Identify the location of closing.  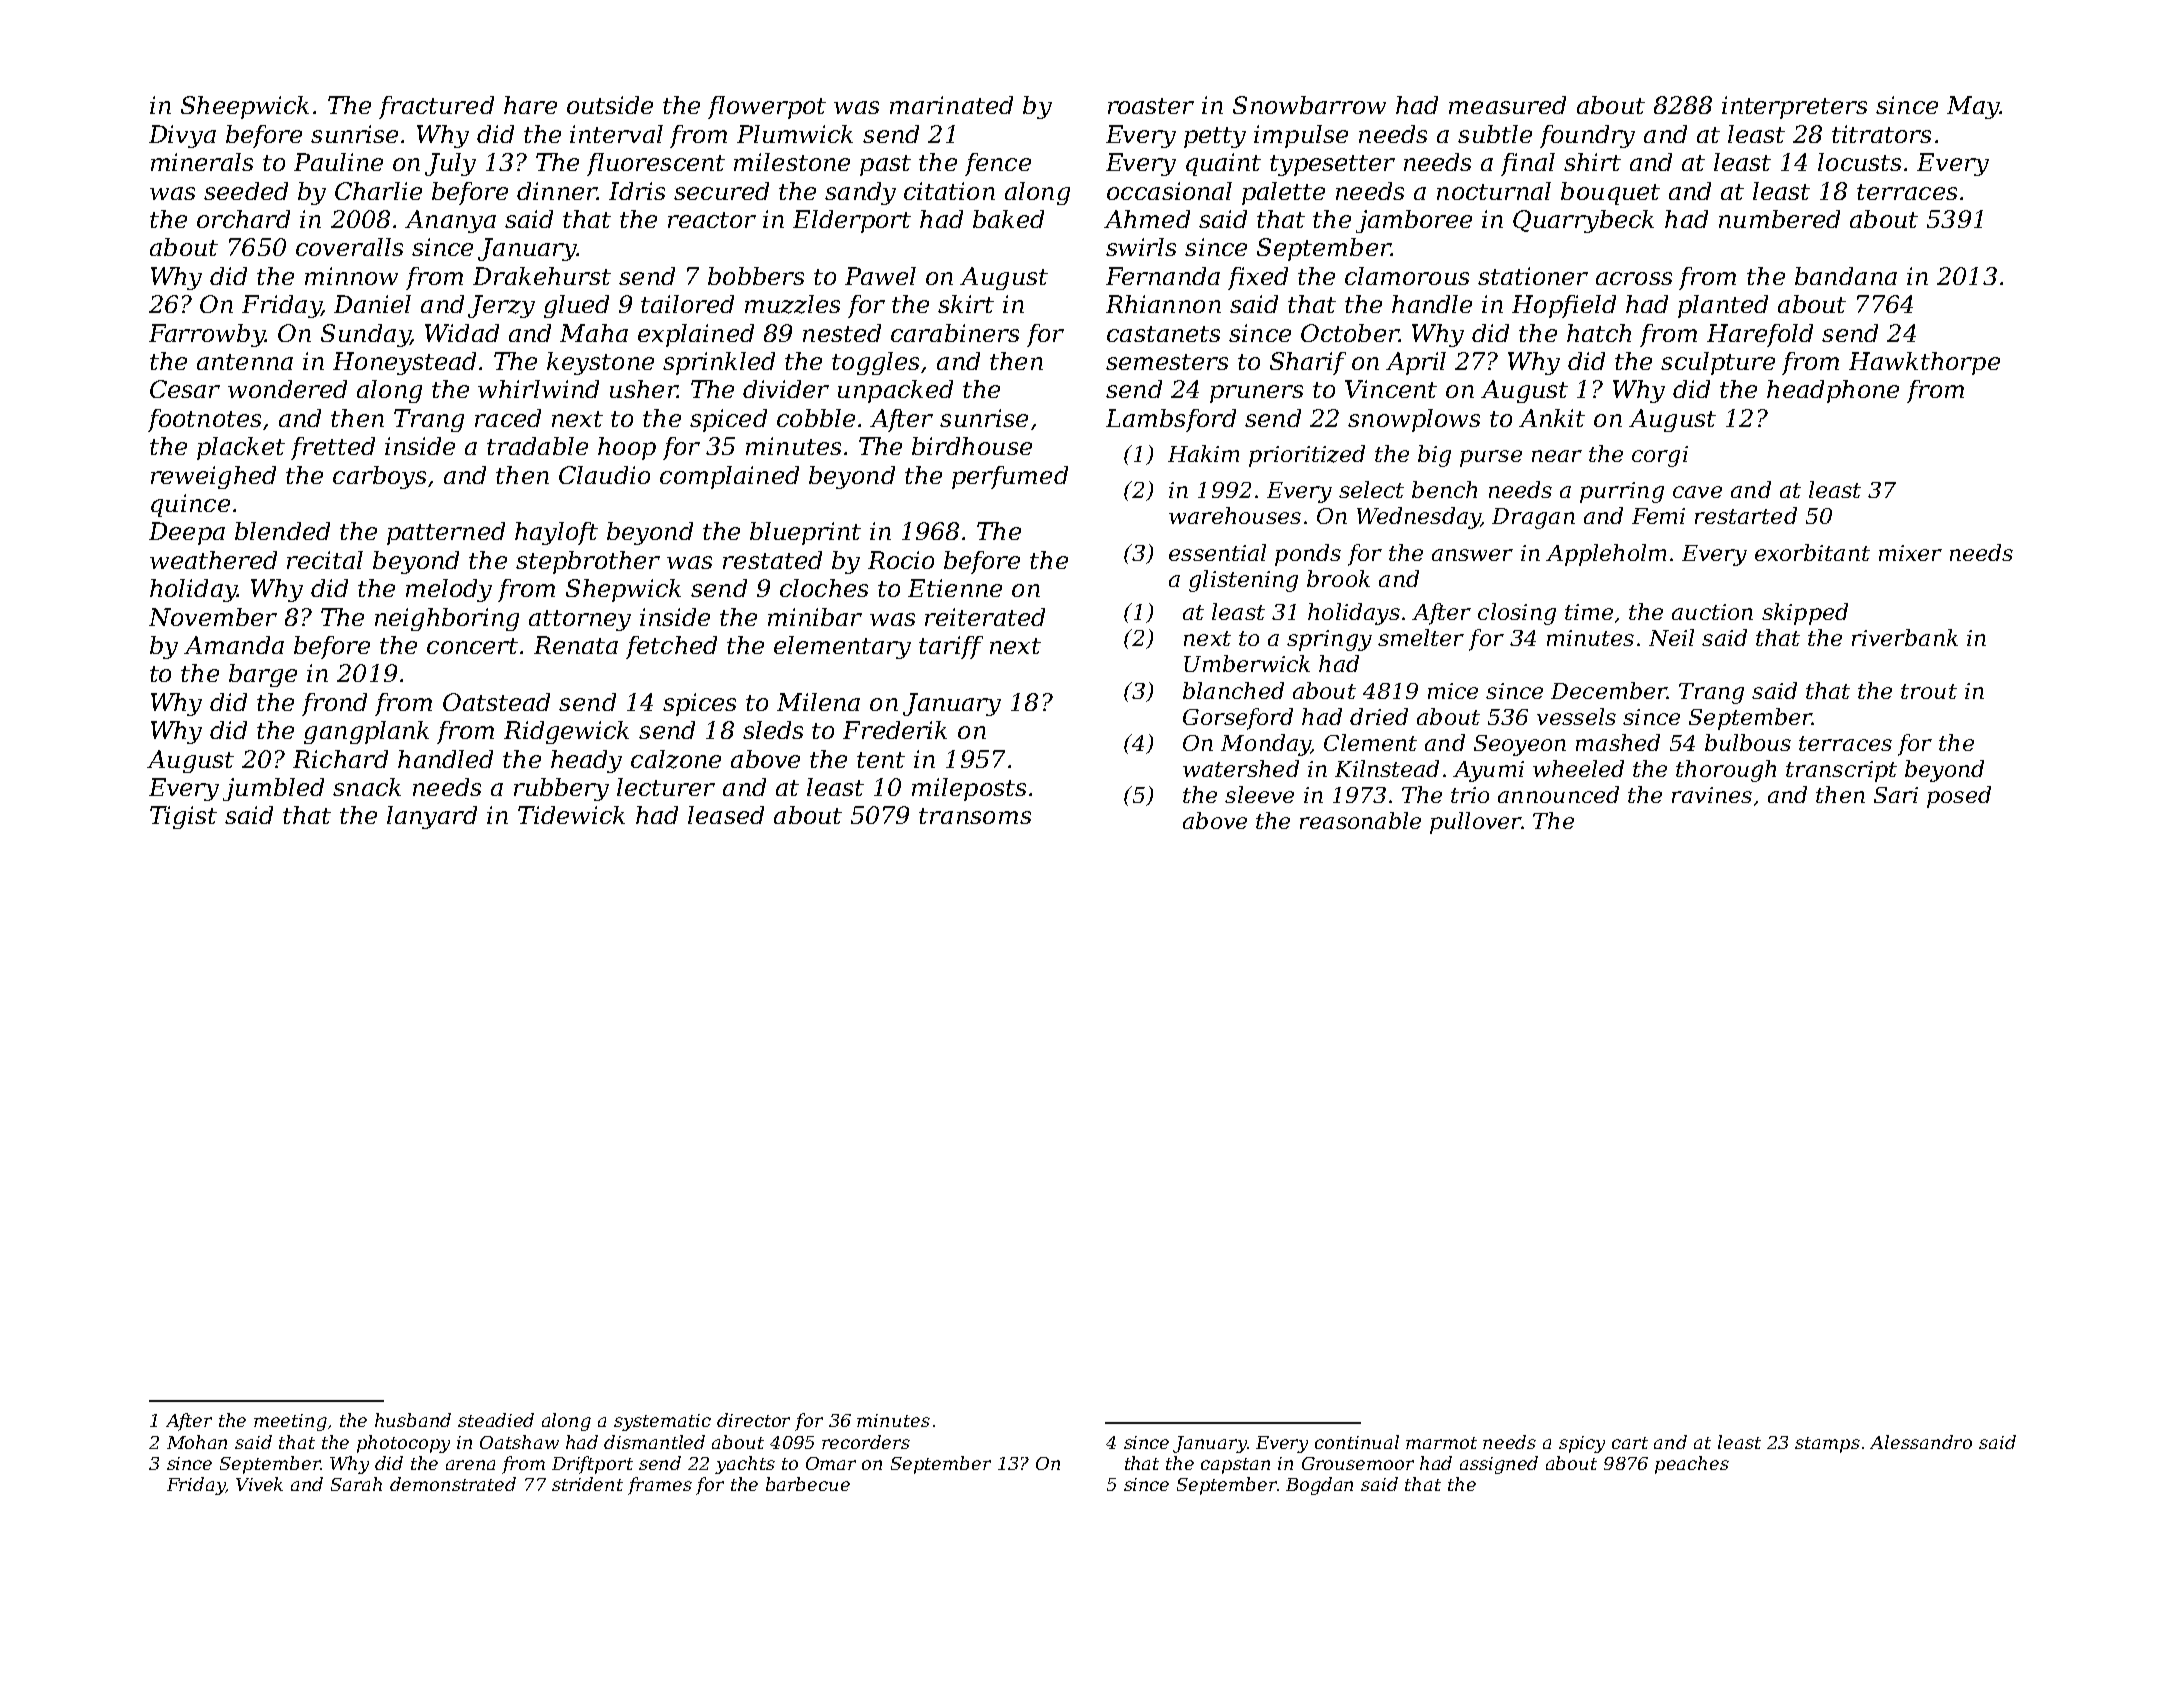
(1517, 614).
